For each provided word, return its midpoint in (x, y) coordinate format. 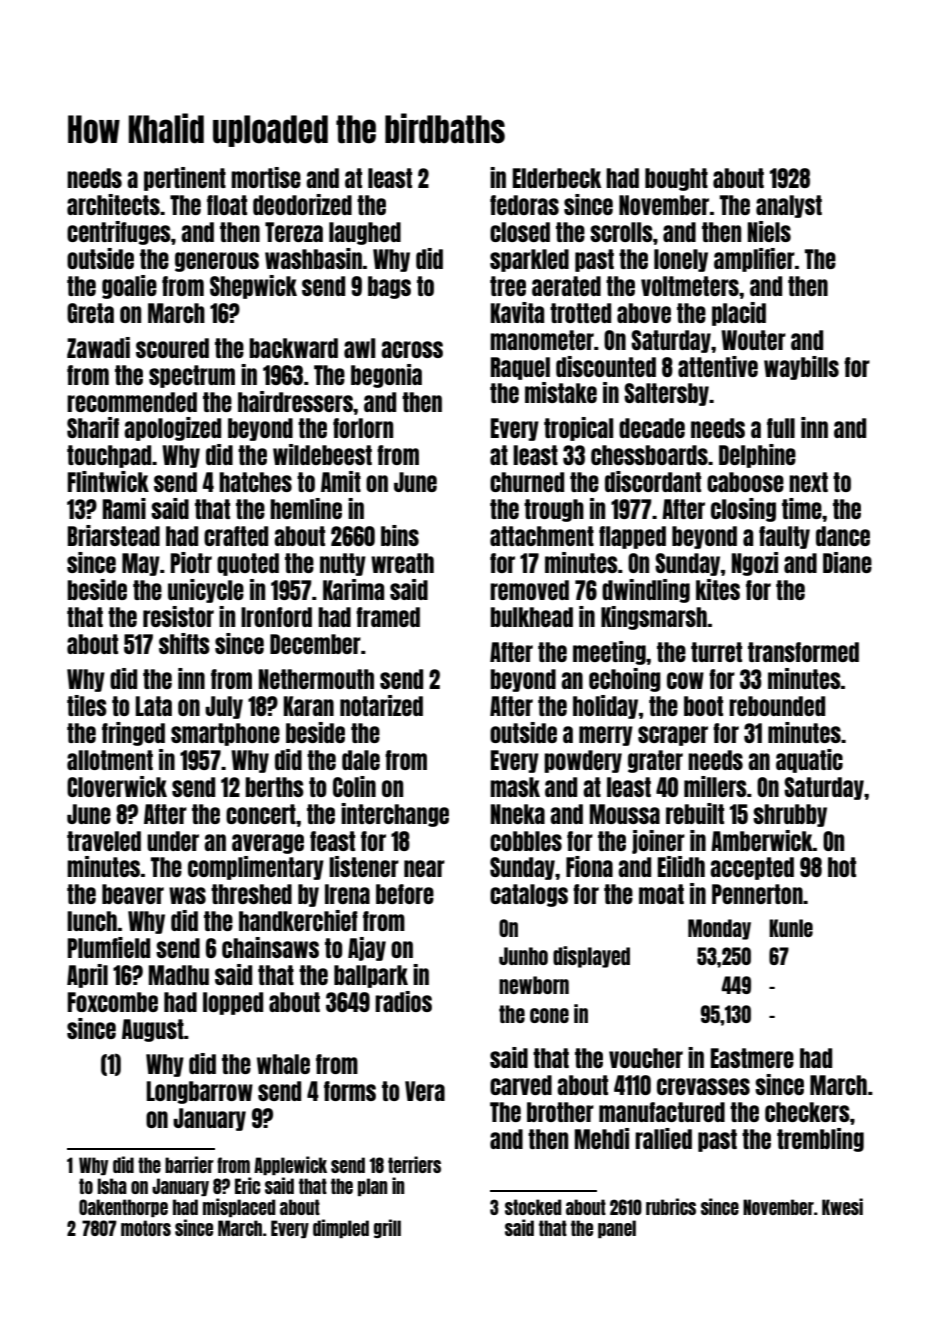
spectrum (192, 376)
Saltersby (666, 394)
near (424, 868)
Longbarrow (200, 1092)
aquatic (809, 761)
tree (508, 286)
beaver (133, 894)
